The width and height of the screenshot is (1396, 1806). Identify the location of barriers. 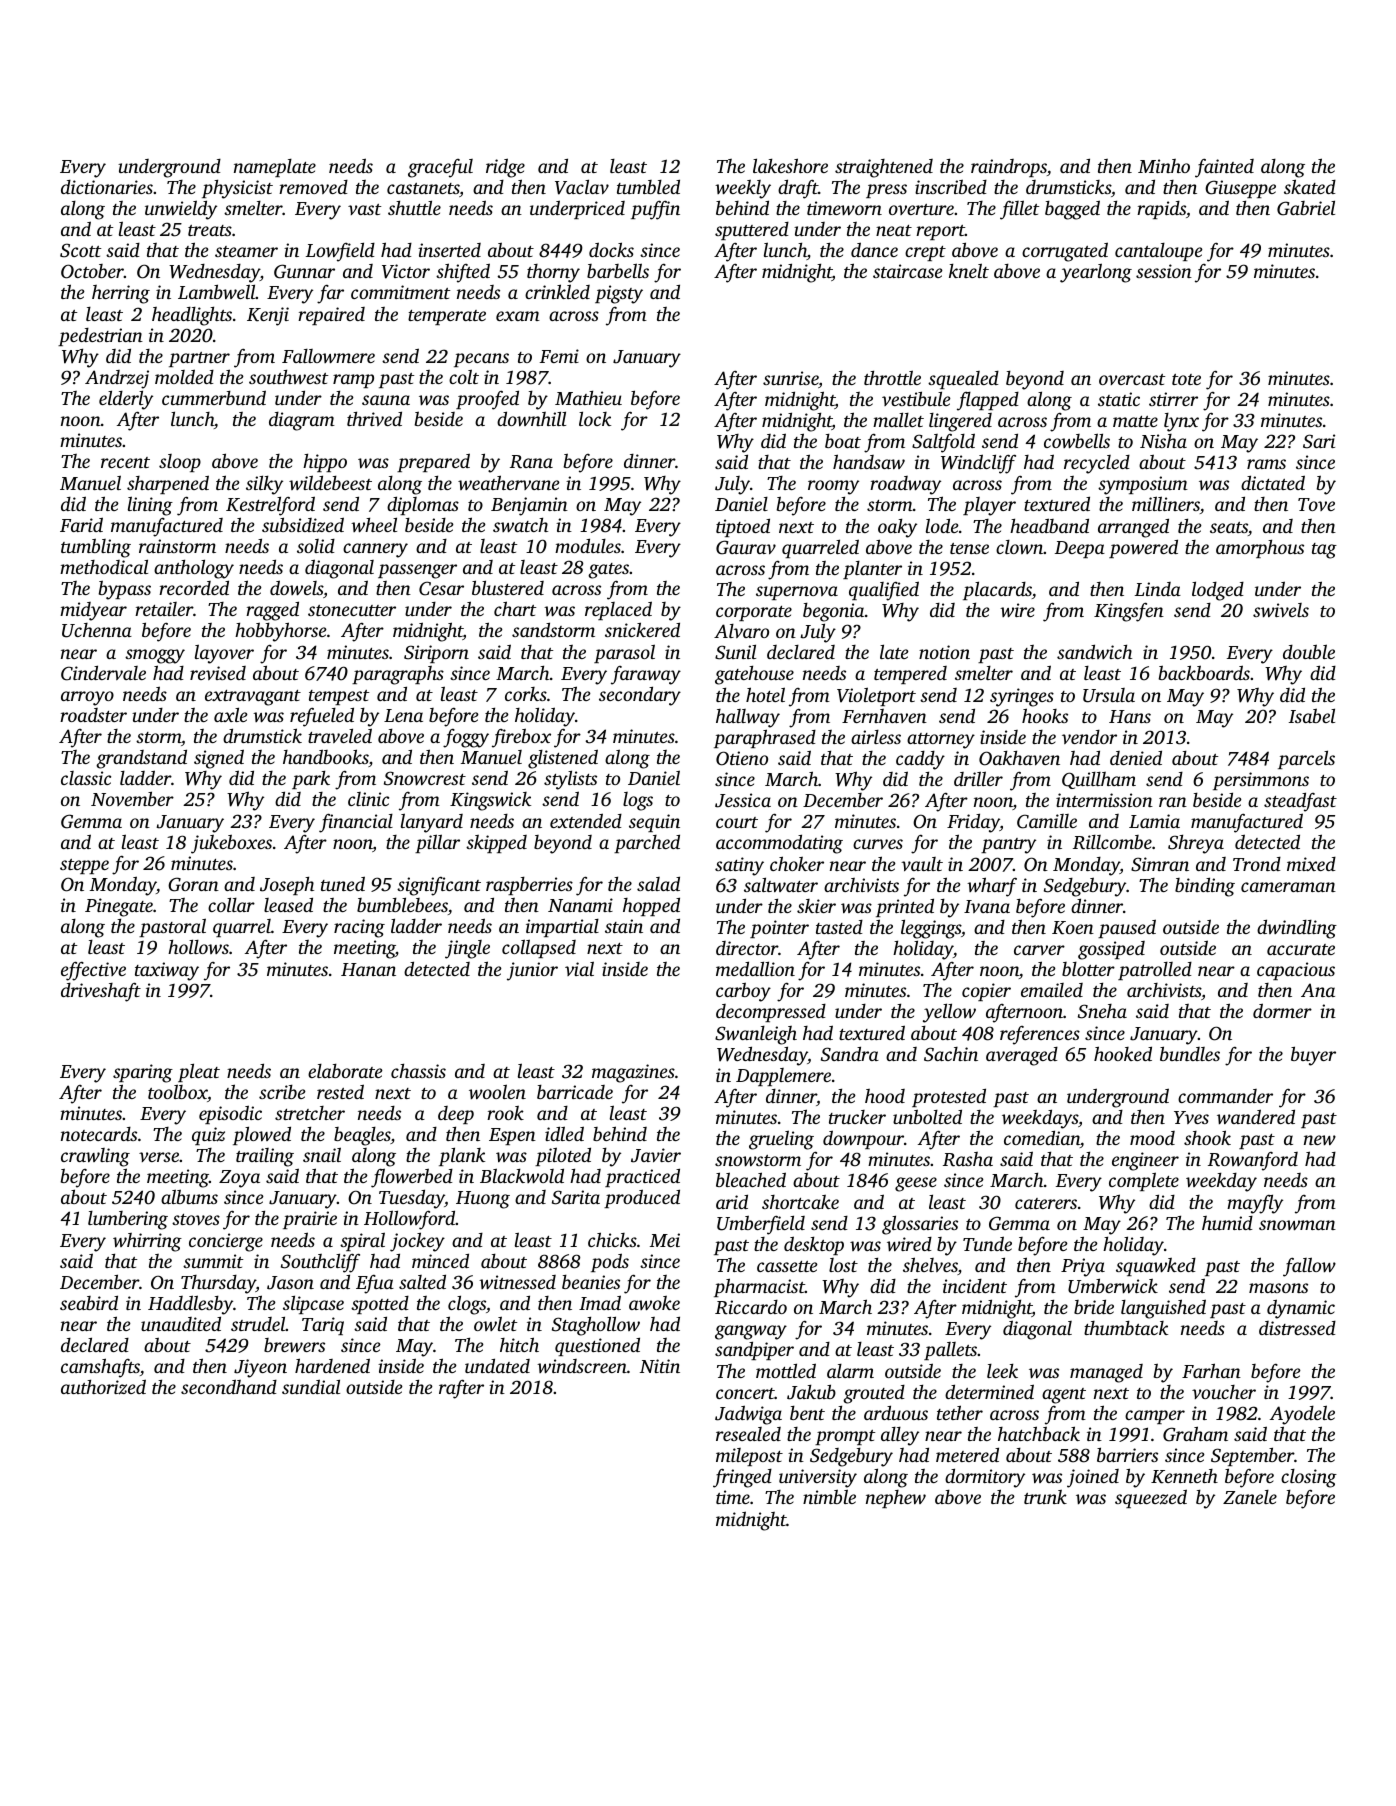
(1127, 1454).
